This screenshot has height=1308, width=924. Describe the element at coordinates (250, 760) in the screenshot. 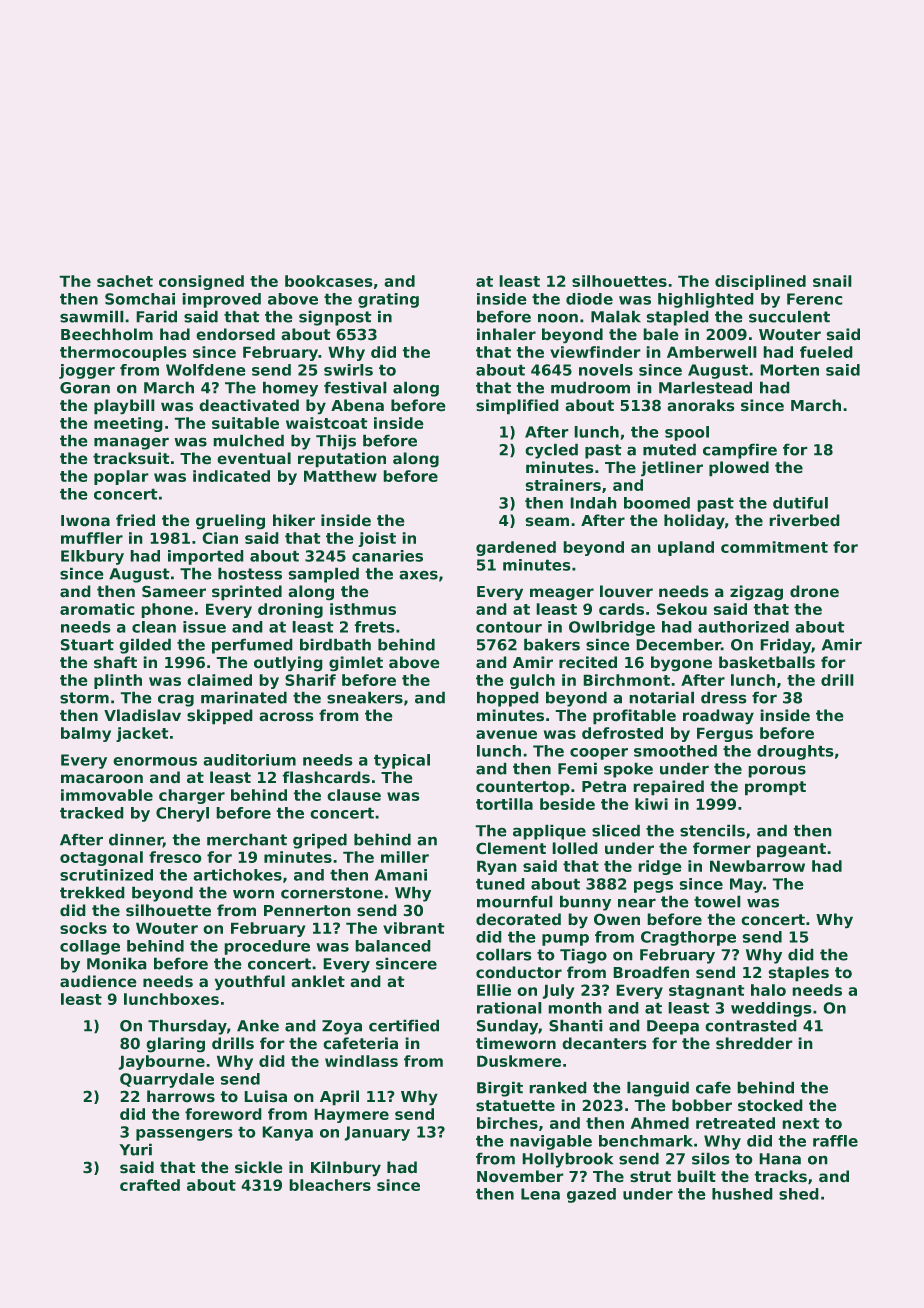

I see `auditorium` at that location.
